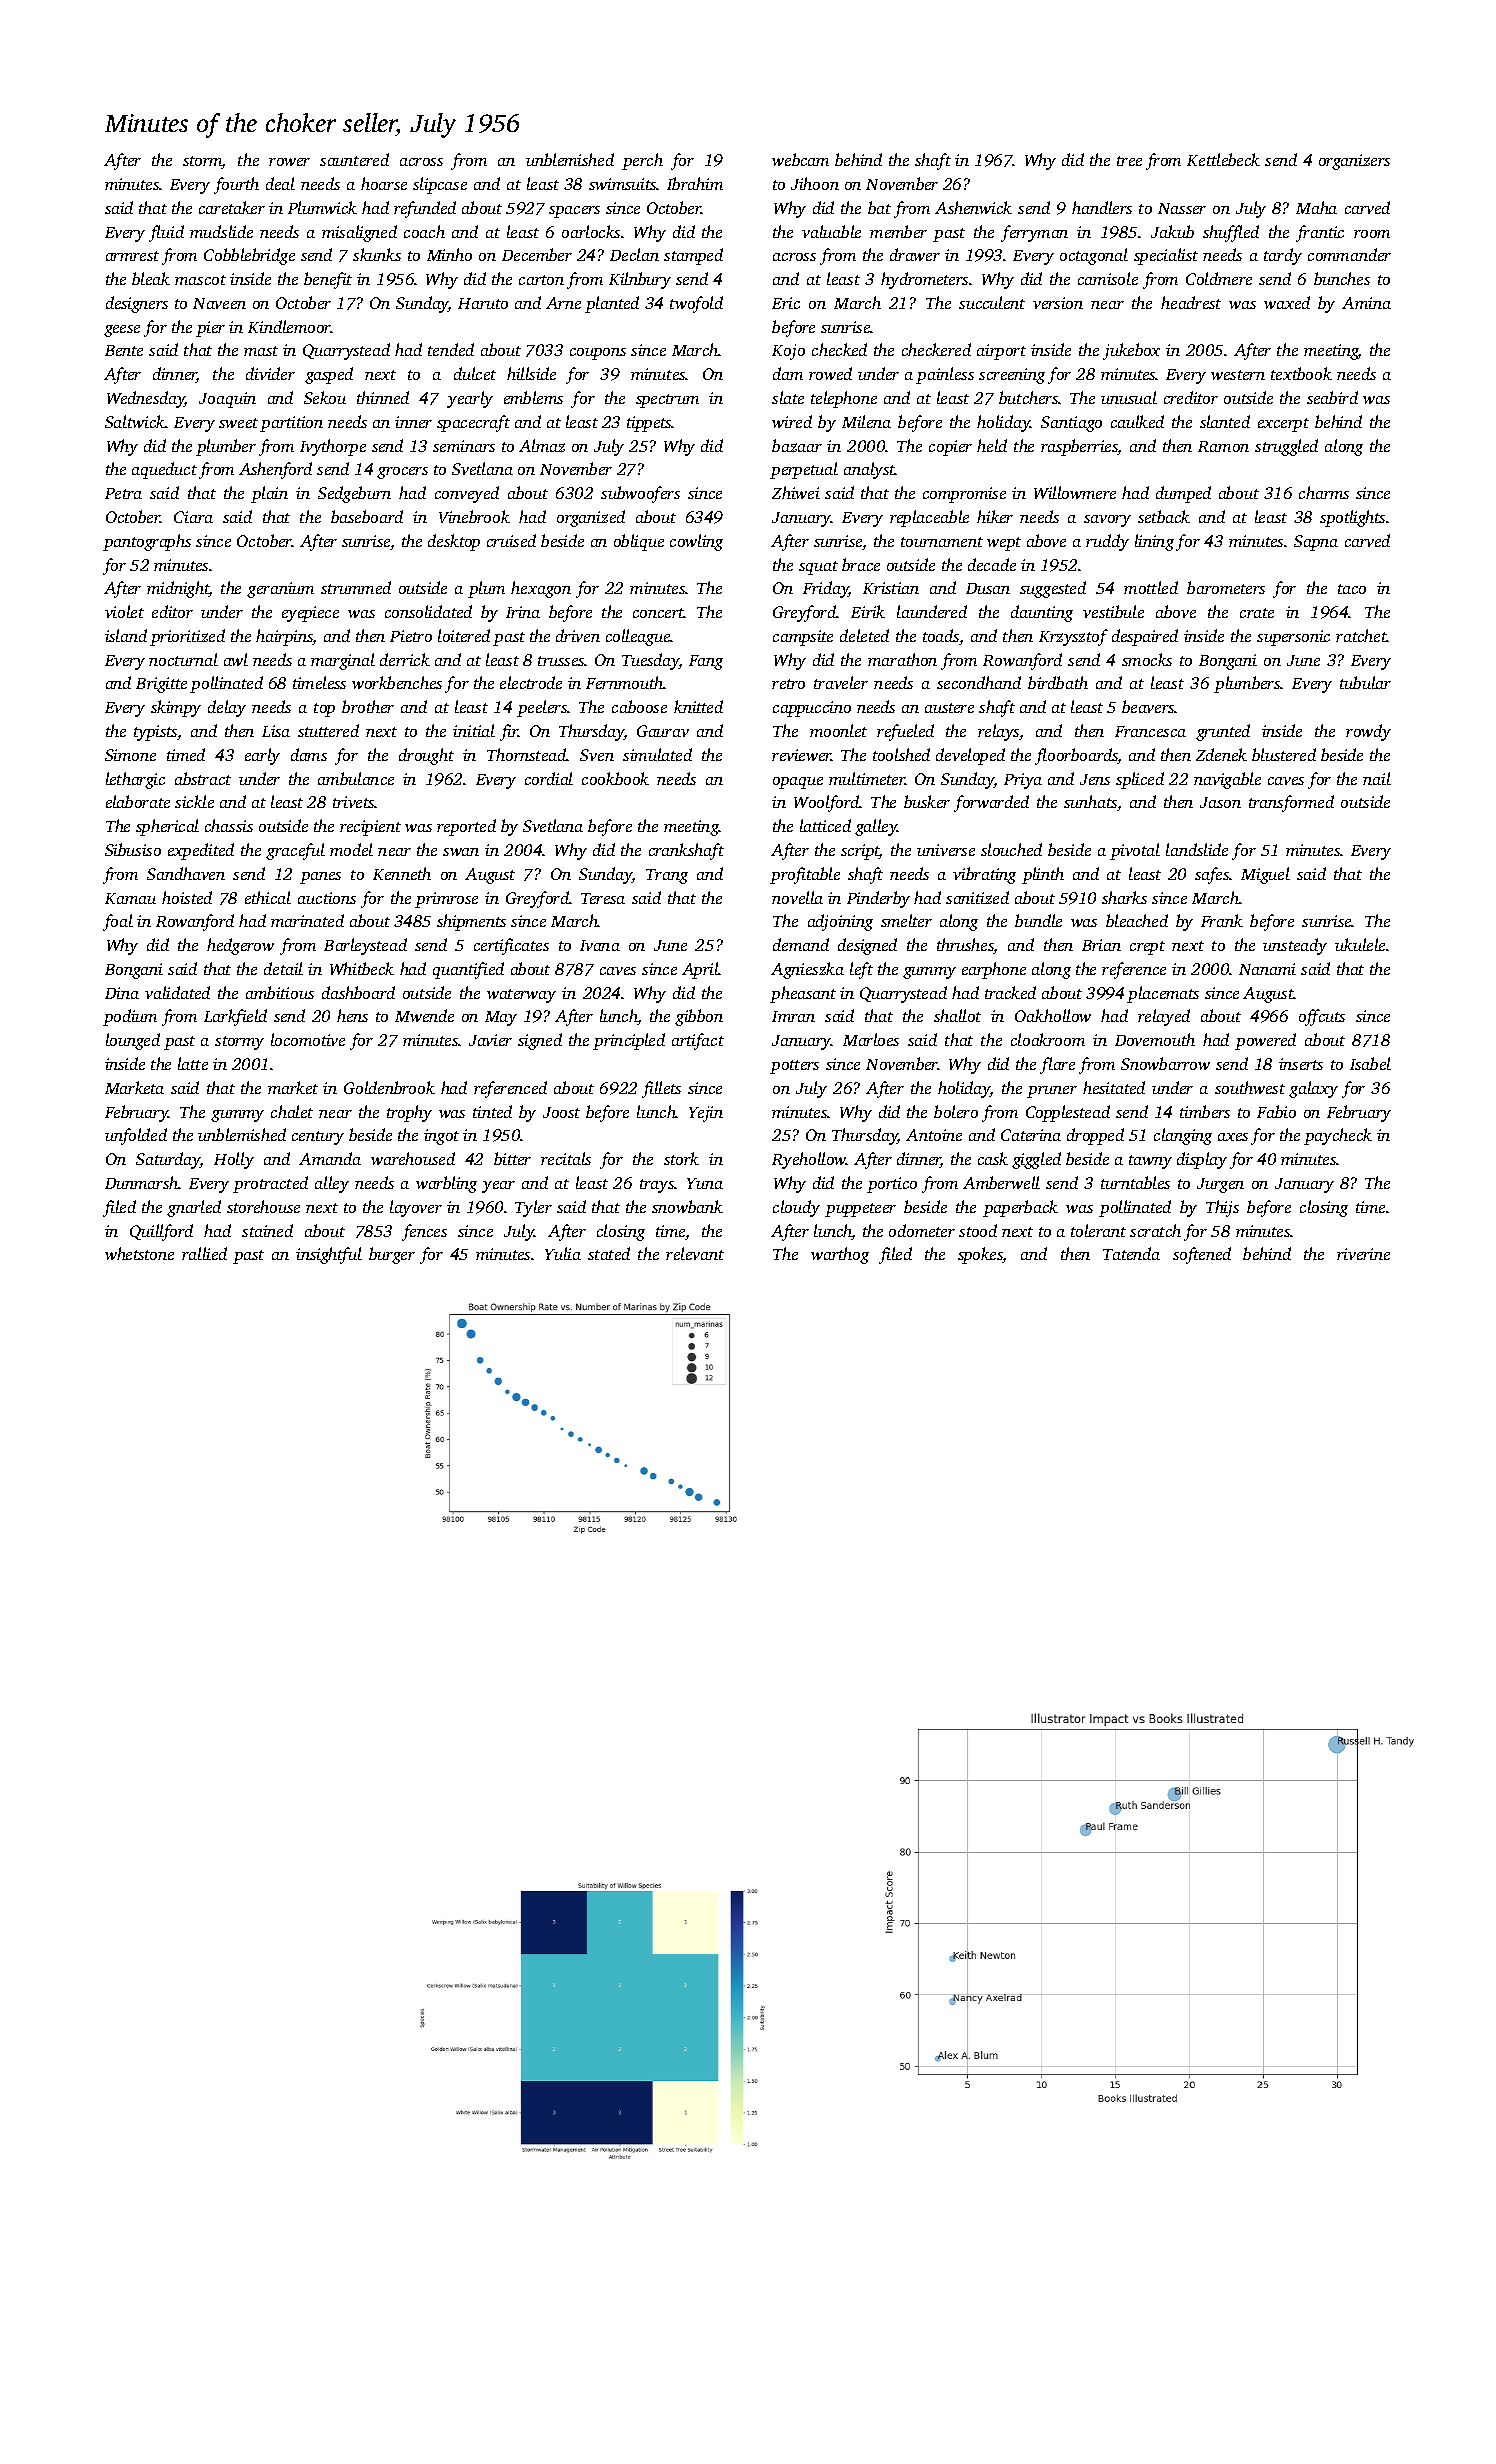 The width and height of the image is (1496, 2464). I want to click on universe, so click(946, 850).
